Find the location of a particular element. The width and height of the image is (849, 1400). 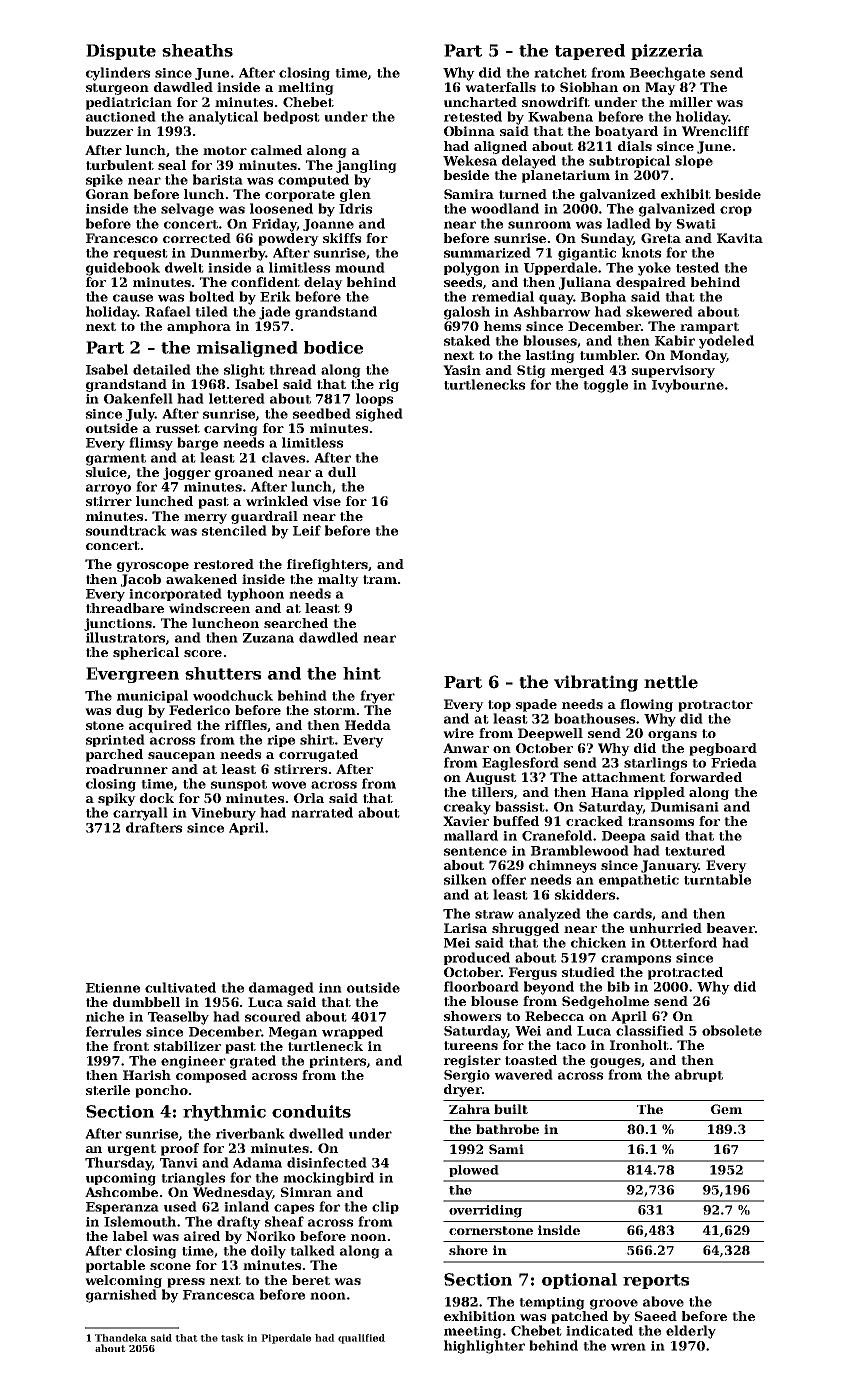

Piperdale is located at coordinates (286, 1339).
